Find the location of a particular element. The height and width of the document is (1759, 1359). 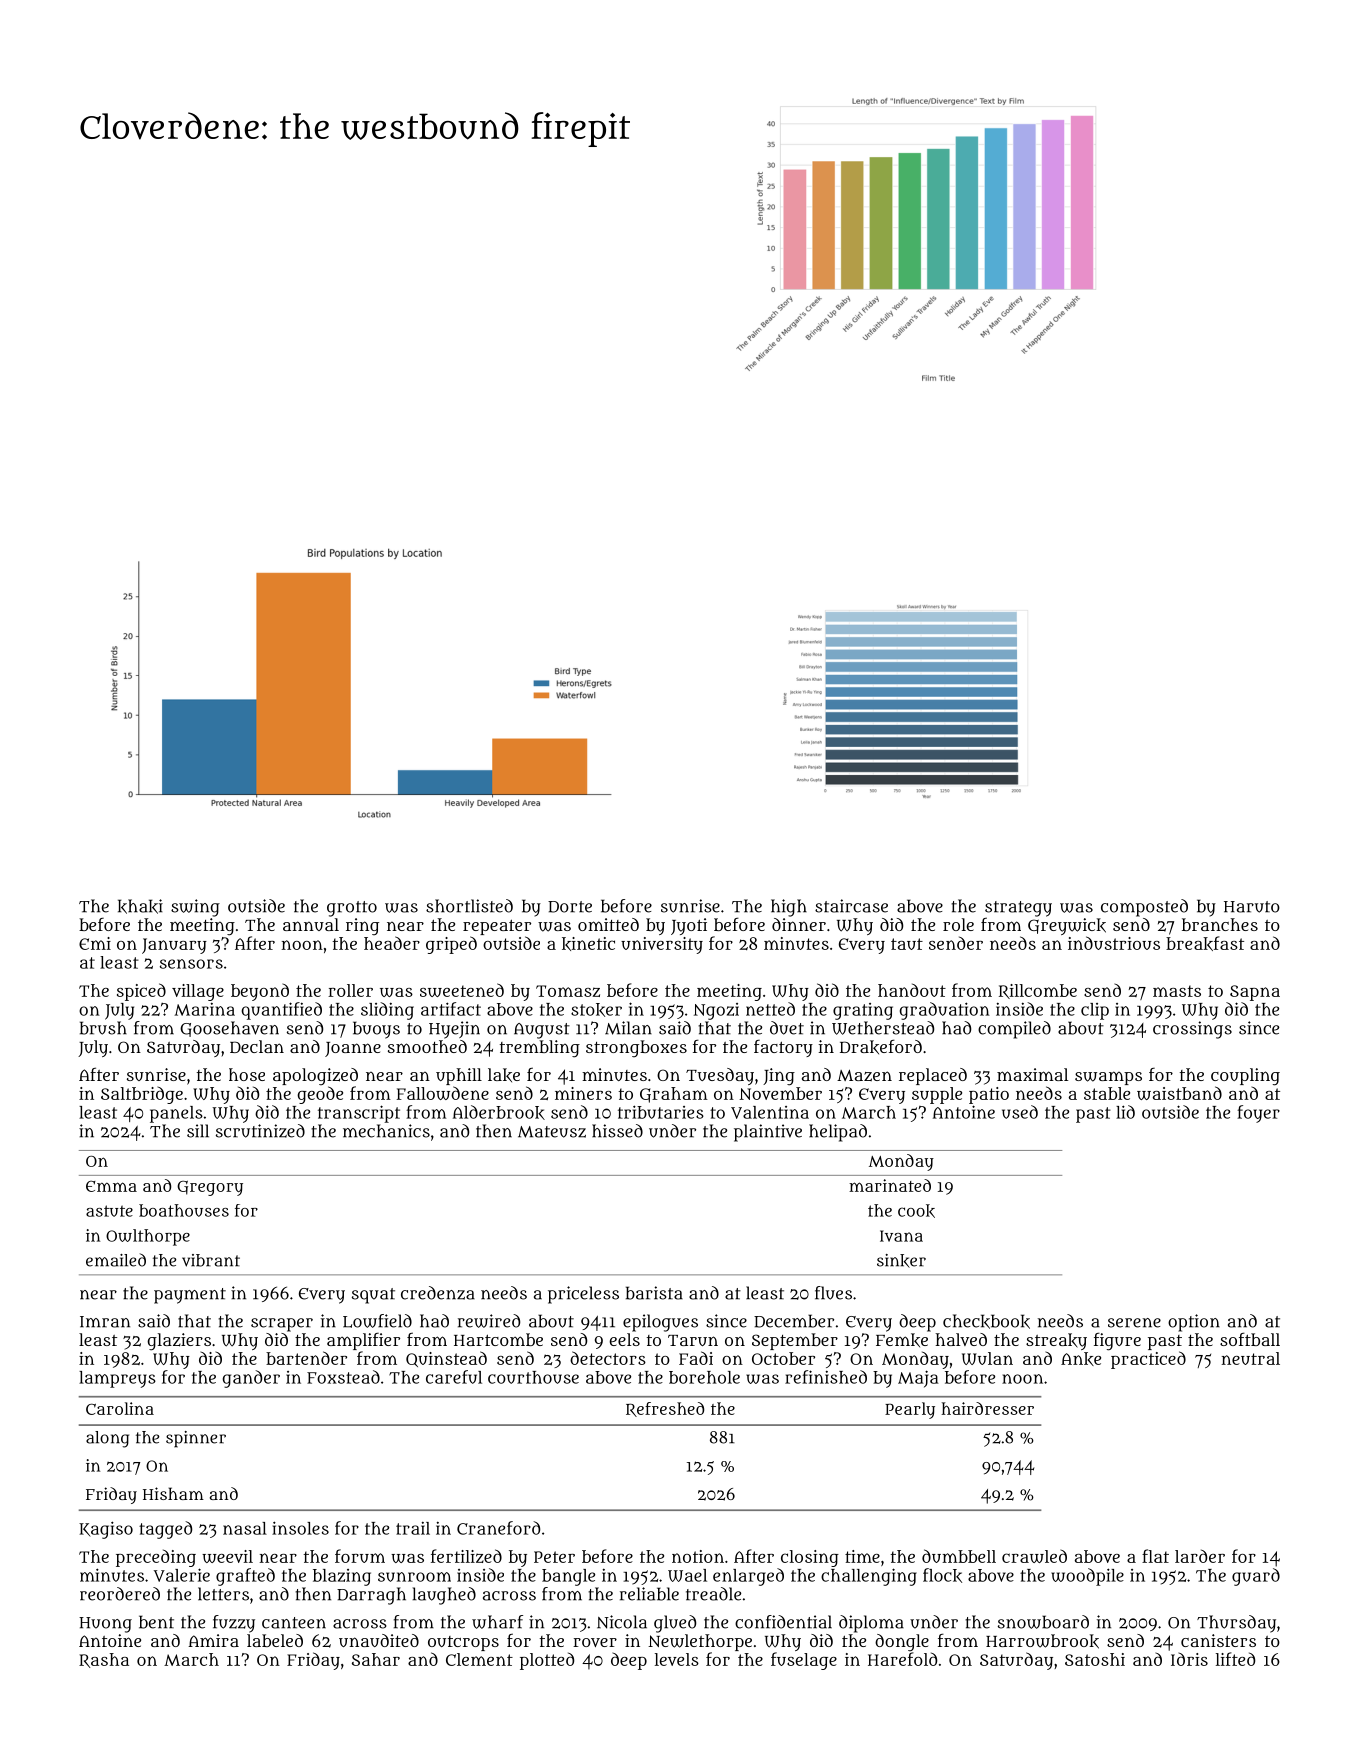

university is located at coordinates (662, 945).
